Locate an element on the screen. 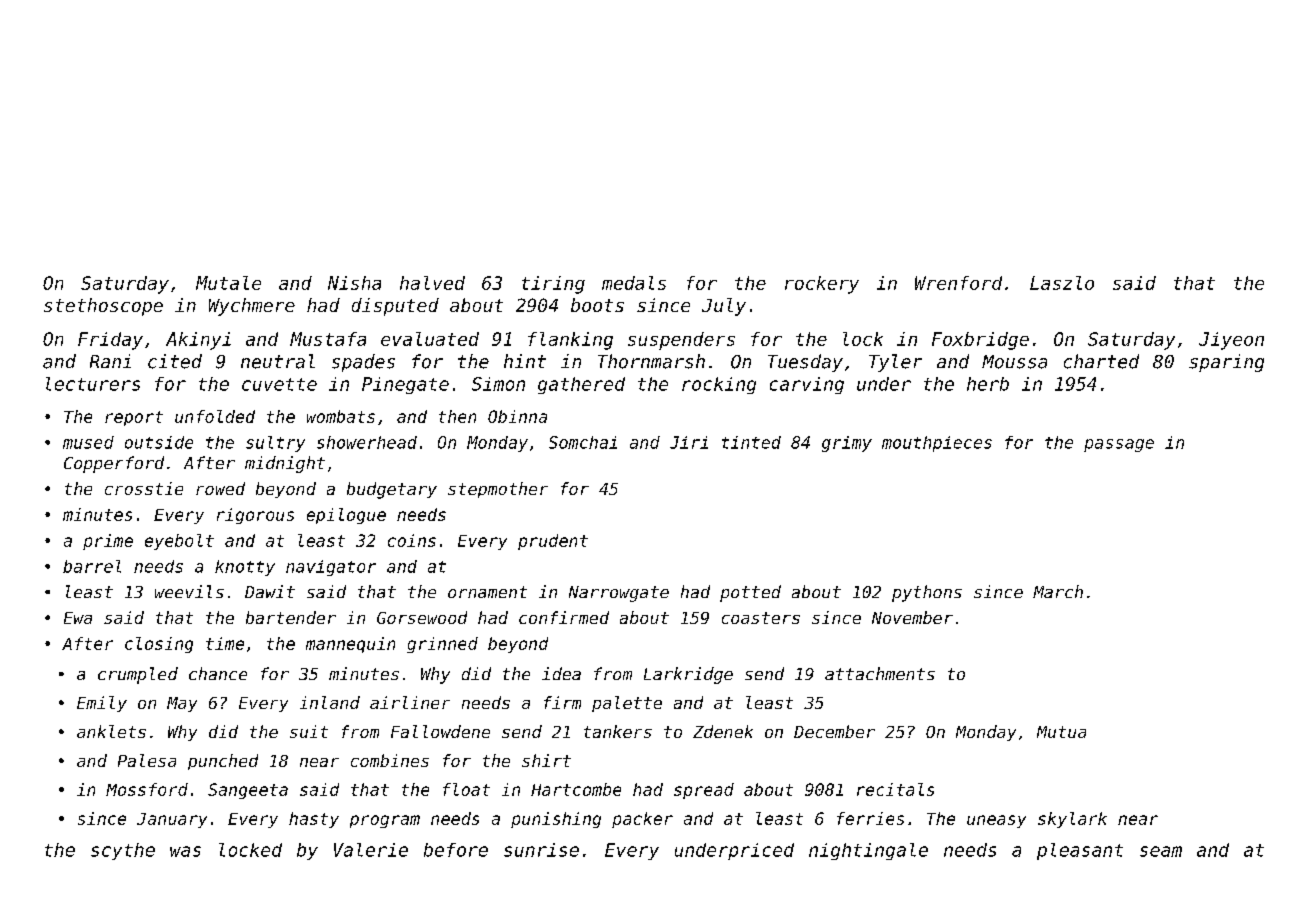 The width and height of the screenshot is (1308, 924). November is located at coordinates (912, 617).
